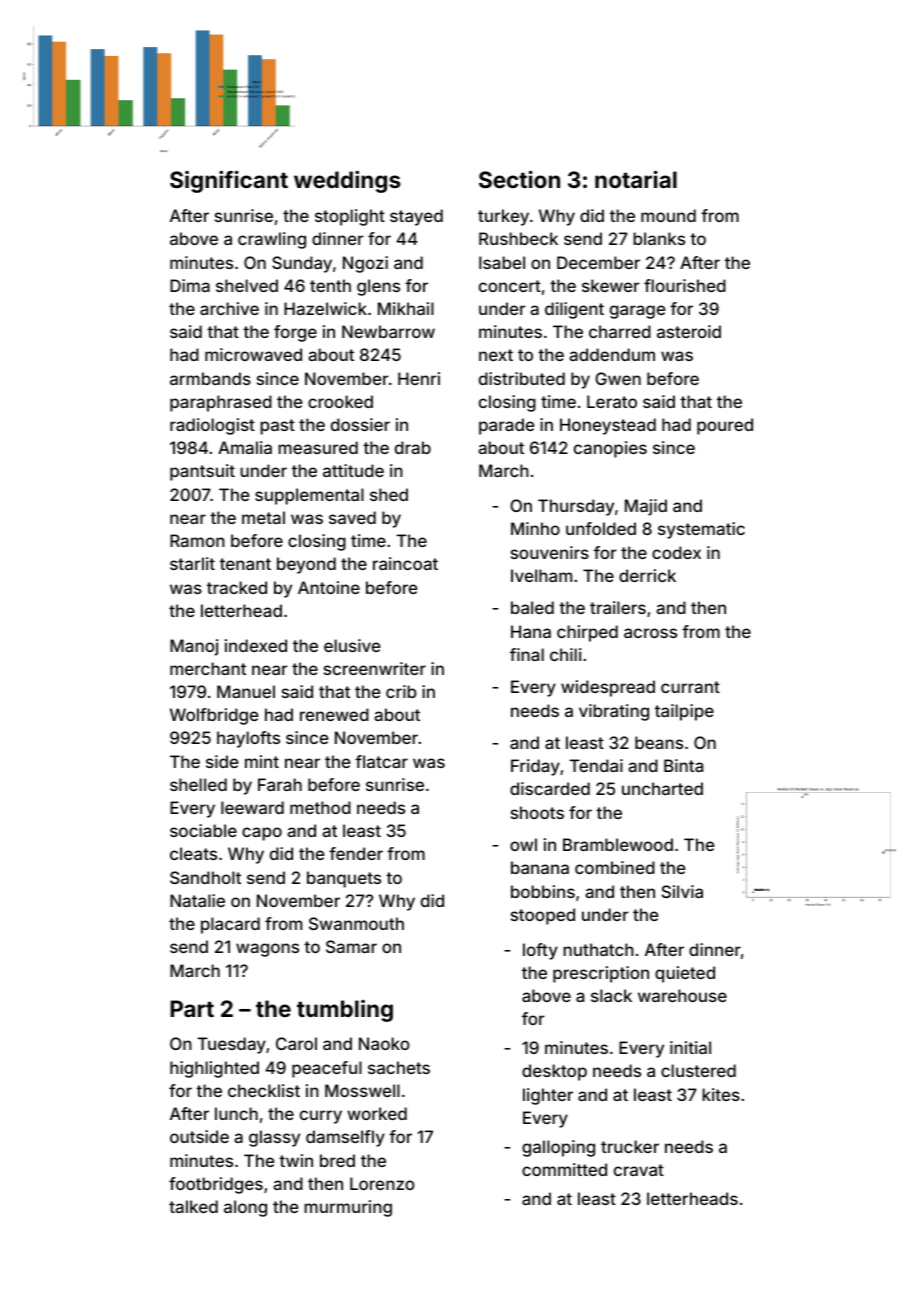  Describe the element at coordinates (419, 378) in the screenshot. I see `Henri` at that location.
